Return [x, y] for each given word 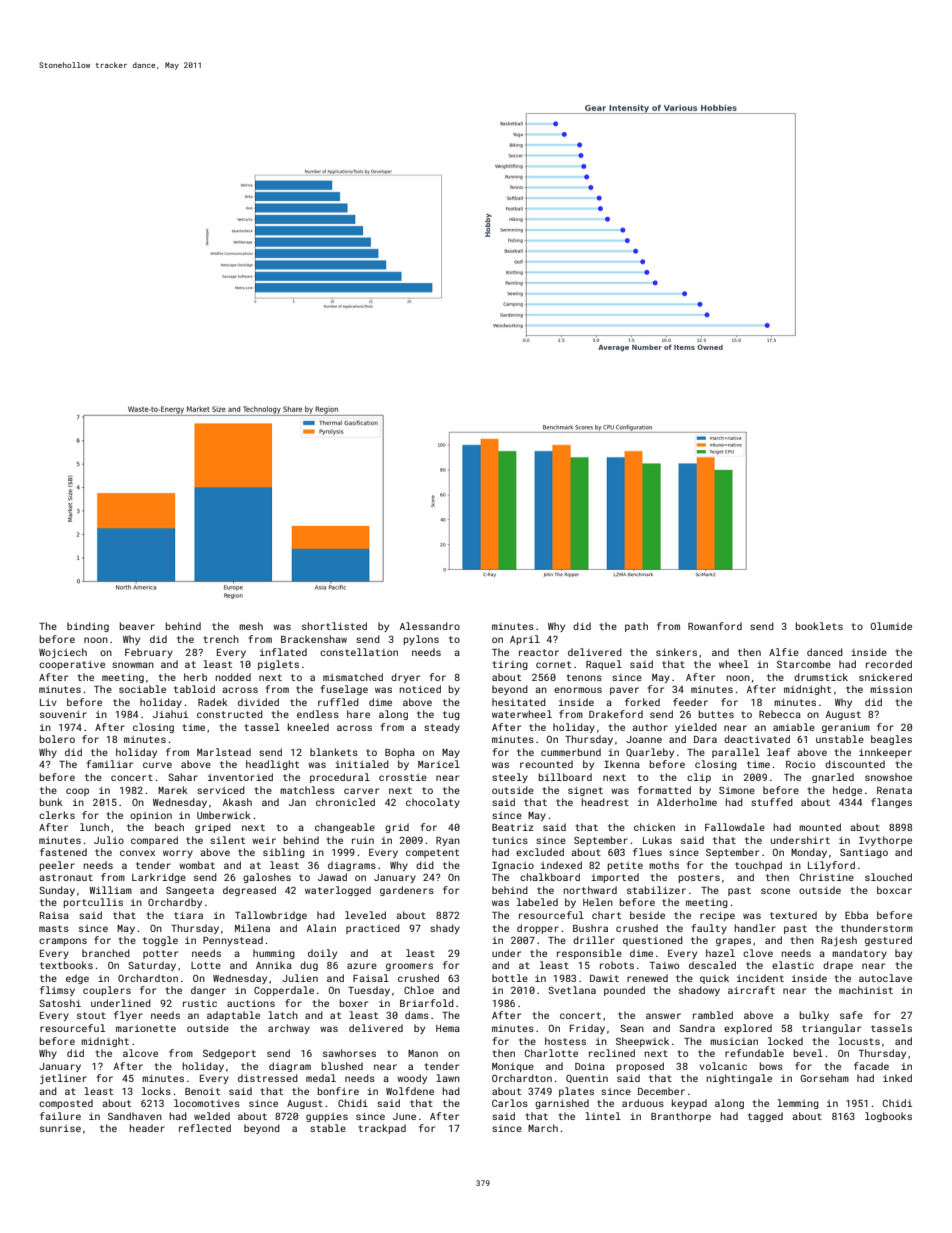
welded [212, 1116]
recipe [717, 916]
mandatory [859, 954]
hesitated [519, 702]
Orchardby [175, 903]
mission [891, 689]
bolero [57, 739]
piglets [278, 665]
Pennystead [233, 941]
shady [445, 929]
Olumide [891, 626]
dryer [405, 678]
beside [647, 915]
